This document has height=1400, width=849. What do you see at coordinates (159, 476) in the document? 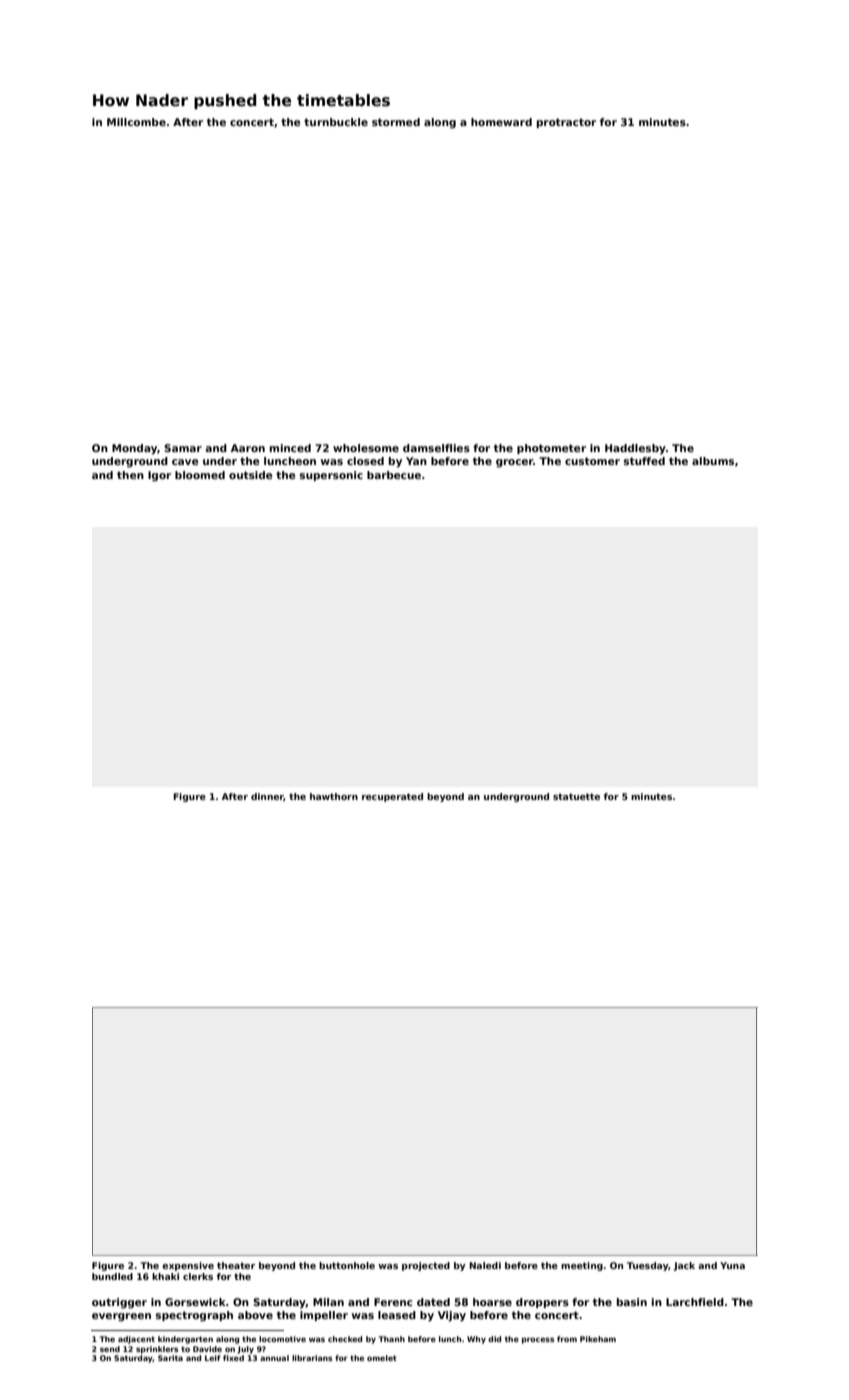
I see `Igor` at bounding box center [159, 476].
